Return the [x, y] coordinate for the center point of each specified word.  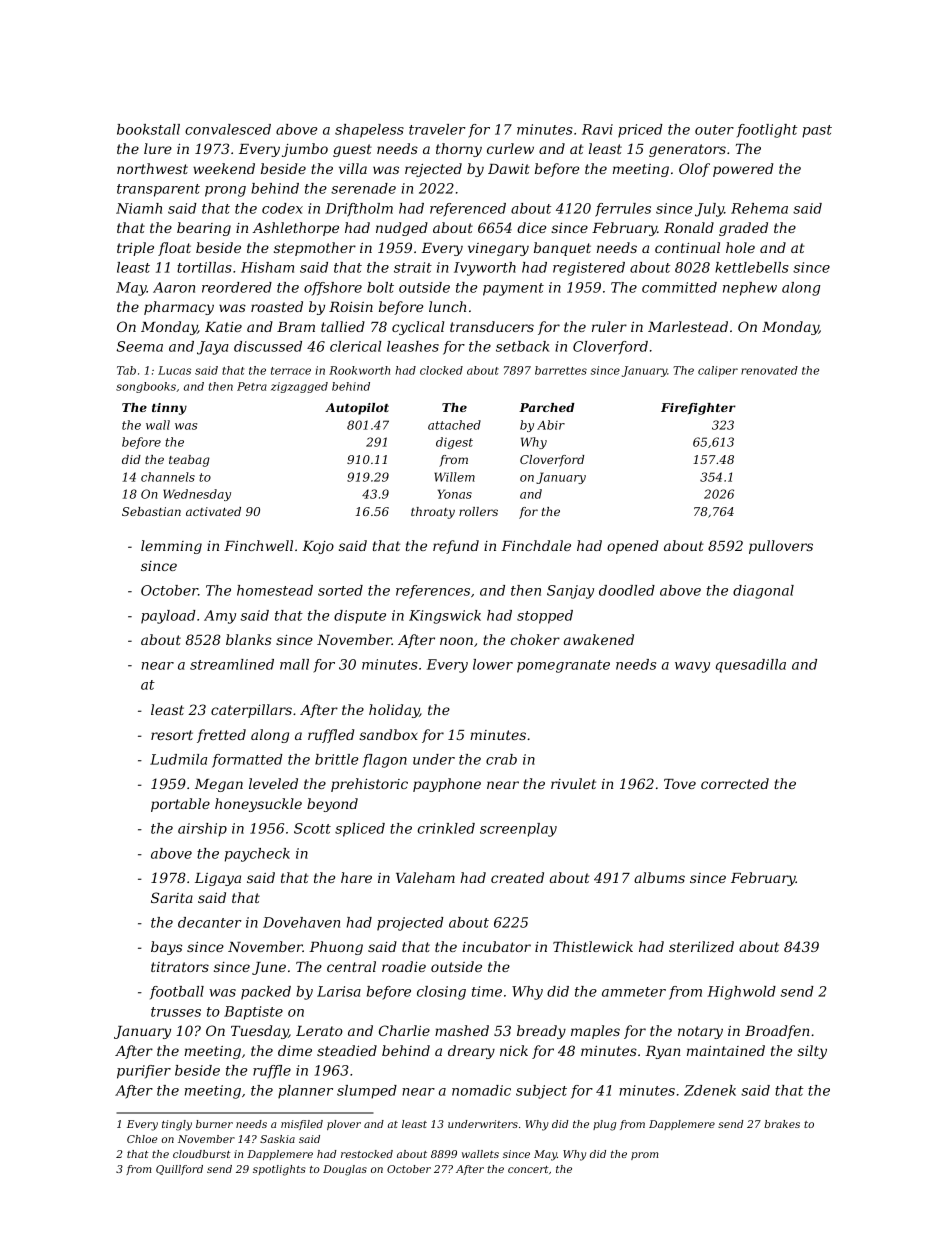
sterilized [701, 947]
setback [522, 346]
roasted [277, 306]
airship [202, 830]
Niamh [139, 208]
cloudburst [202, 1154]
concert [528, 1169]
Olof [694, 170]
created [517, 877]
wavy [692, 667]
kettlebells [752, 267]
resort [172, 735]
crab [501, 759]
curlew [510, 148]
